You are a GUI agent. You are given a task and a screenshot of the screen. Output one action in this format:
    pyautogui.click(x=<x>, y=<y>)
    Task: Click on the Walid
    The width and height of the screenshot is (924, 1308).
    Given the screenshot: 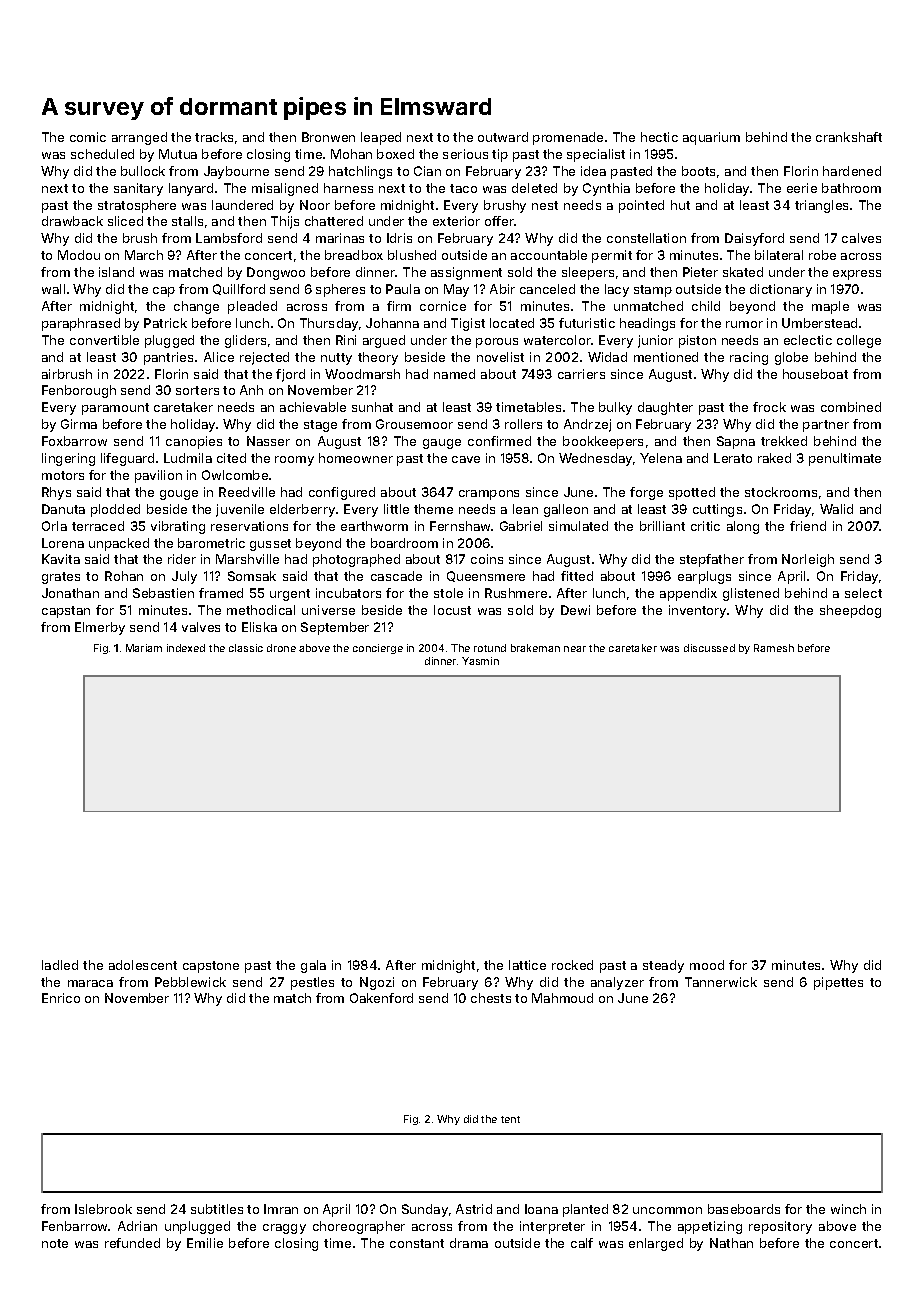 What is the action you would take?
    pyautogui.click(x=836, y=509)
